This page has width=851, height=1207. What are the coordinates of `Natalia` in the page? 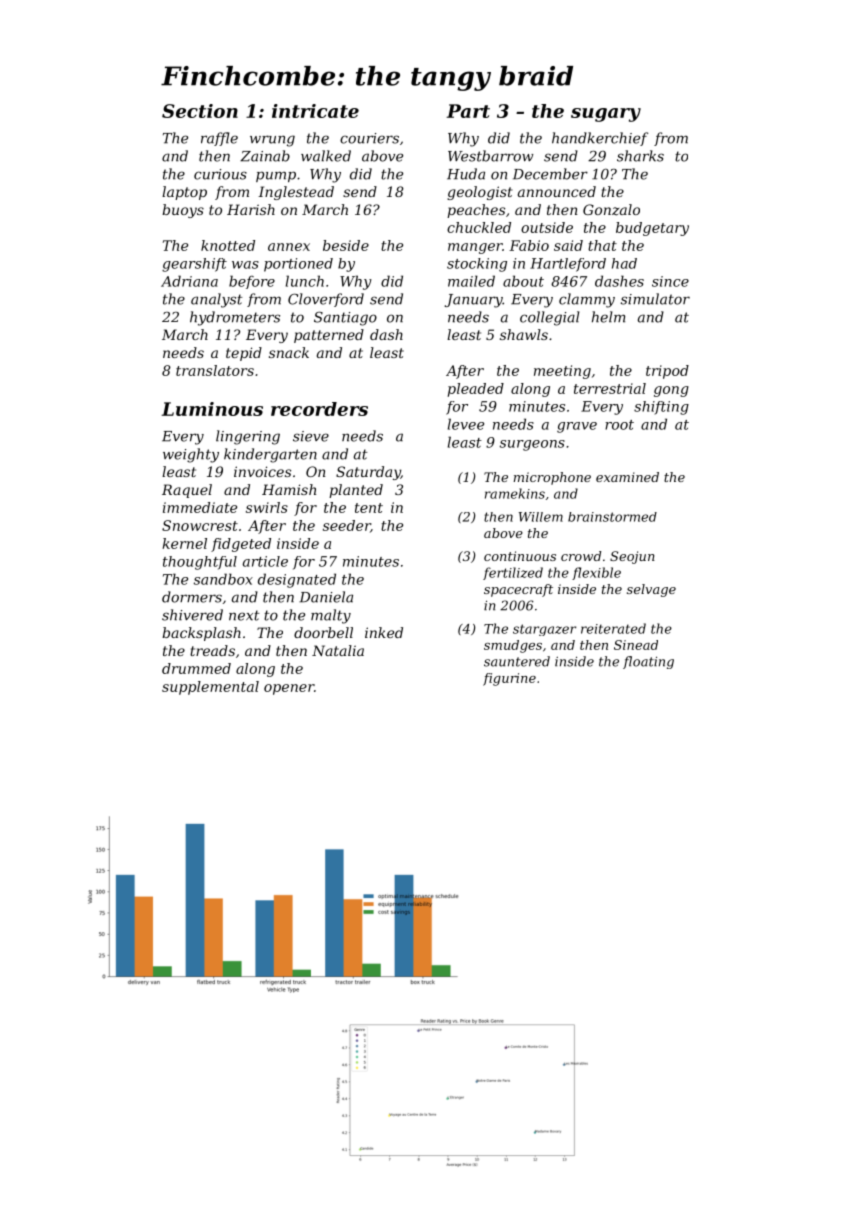 It's located at (338, 650).
